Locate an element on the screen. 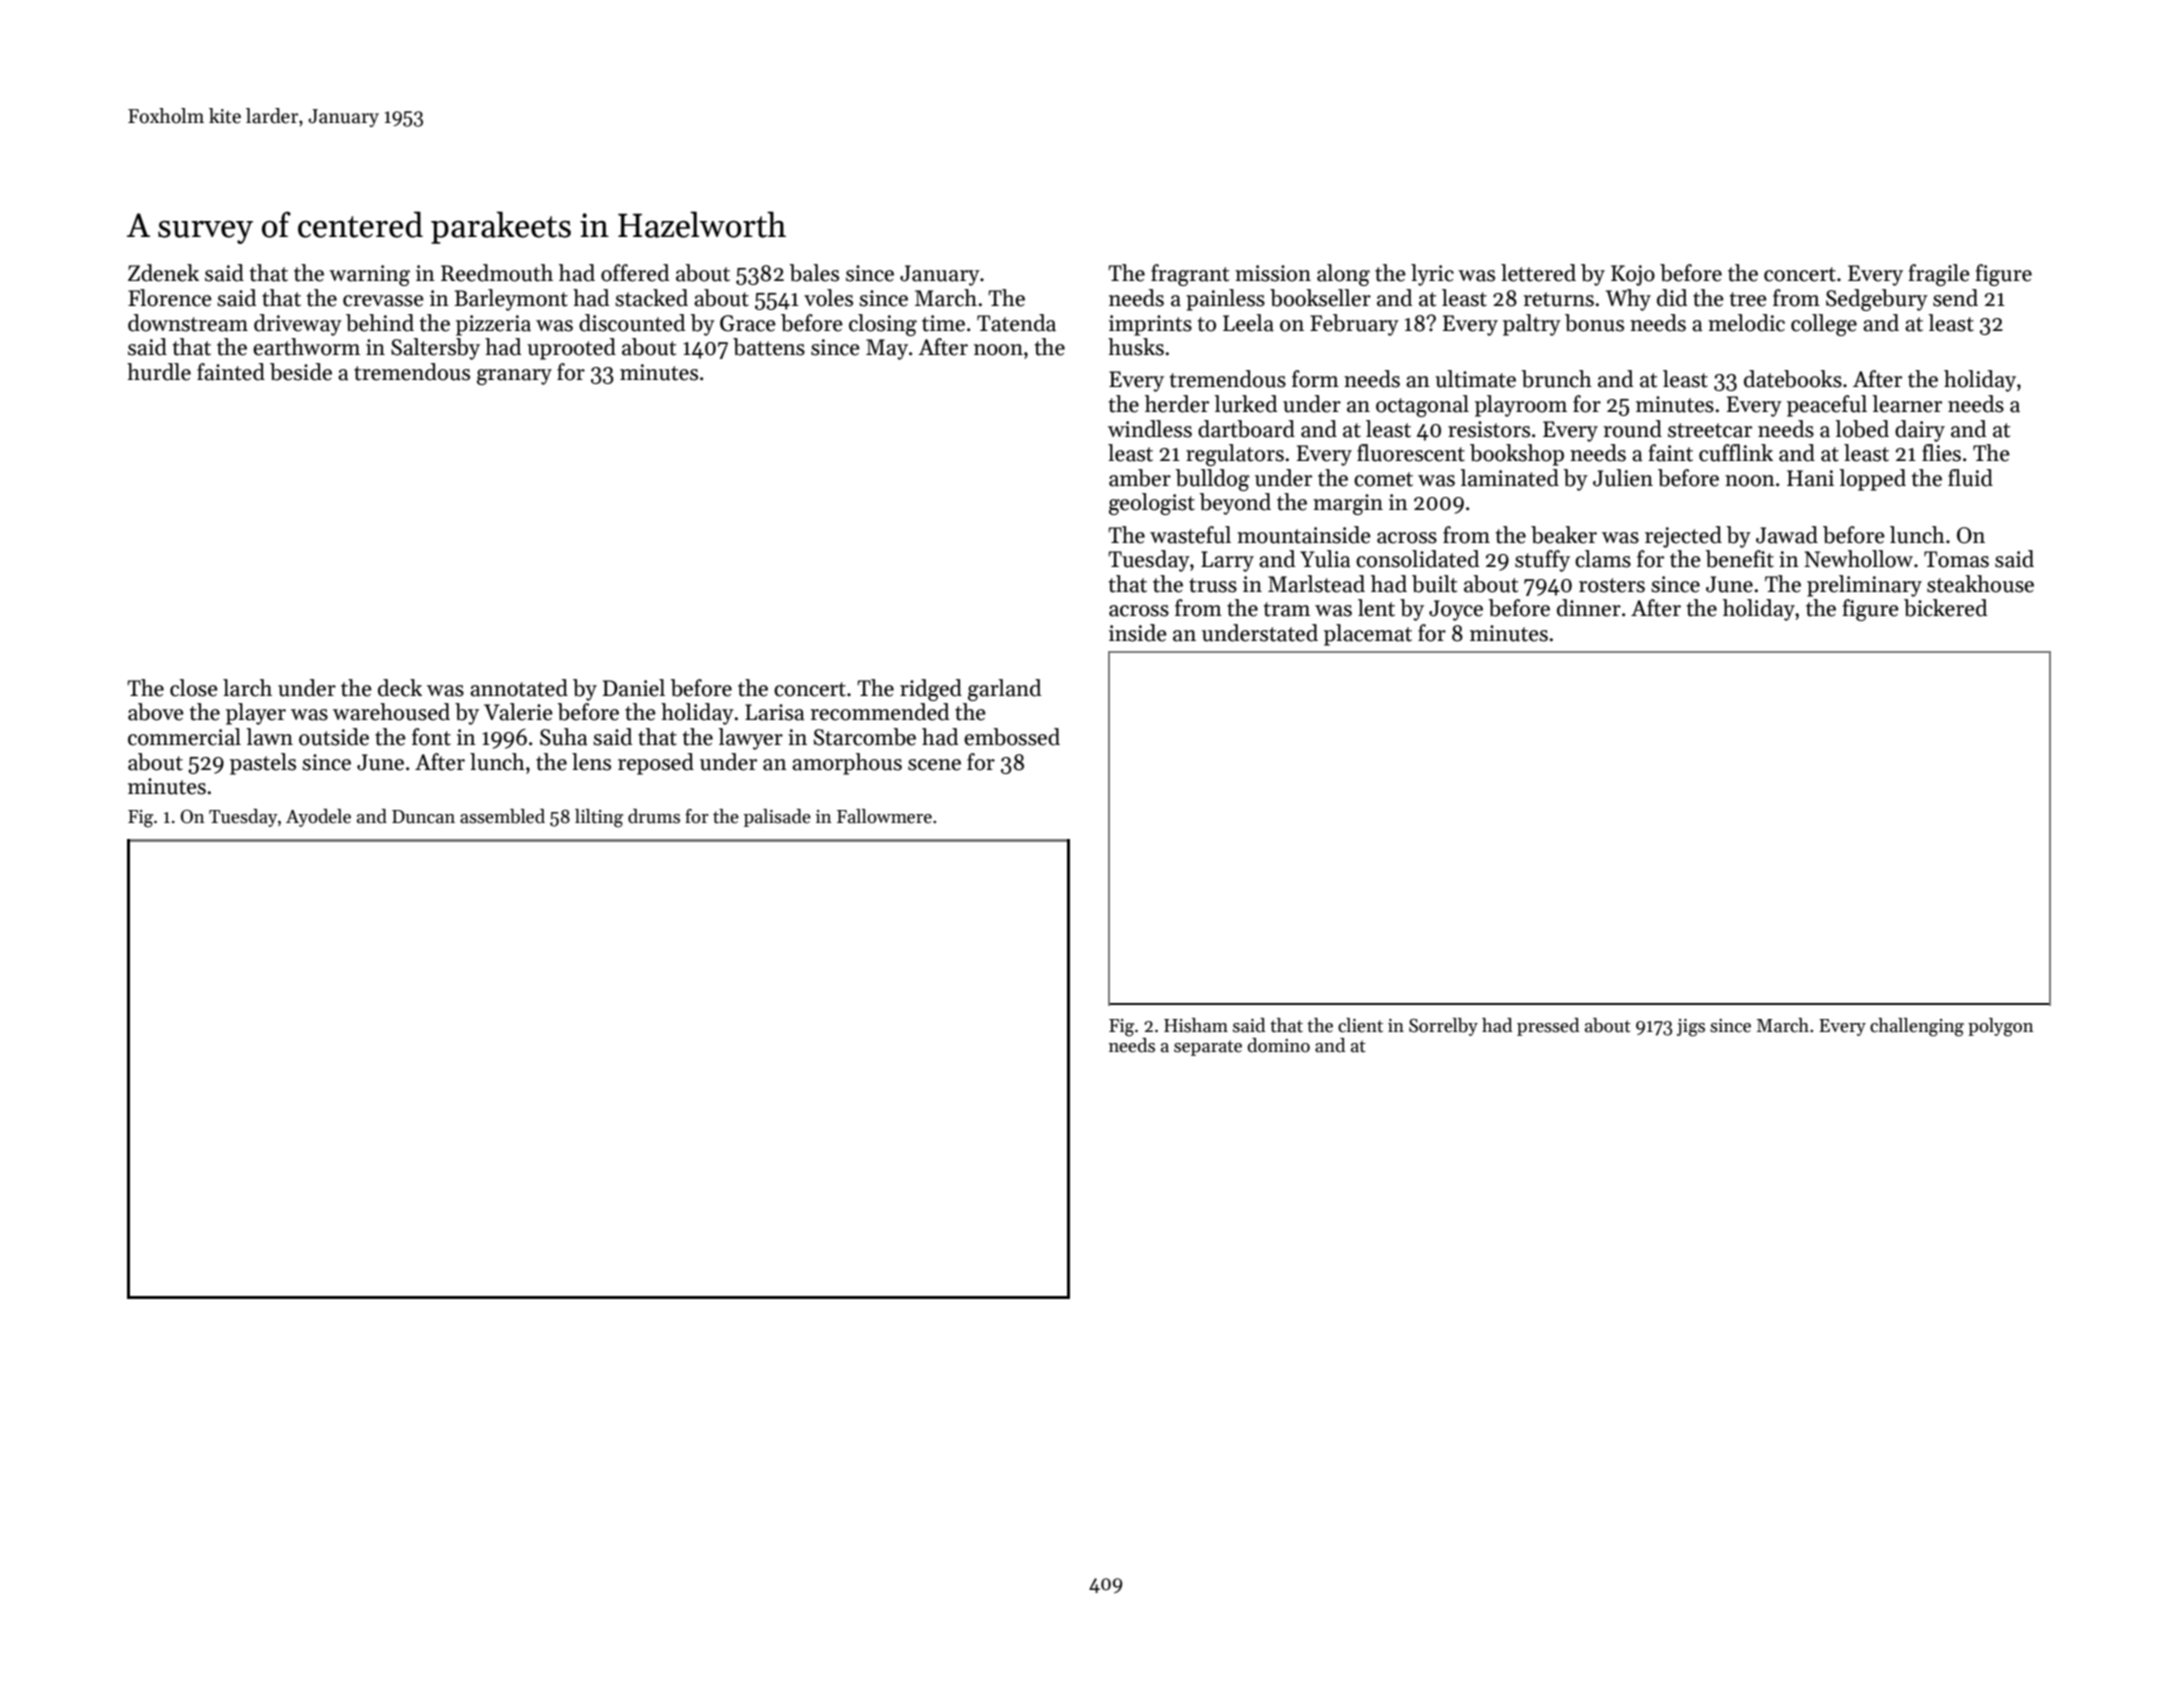 The height and width of the screenshot is (1683, 2178). bonus is located at coordinates (1594, 323).
